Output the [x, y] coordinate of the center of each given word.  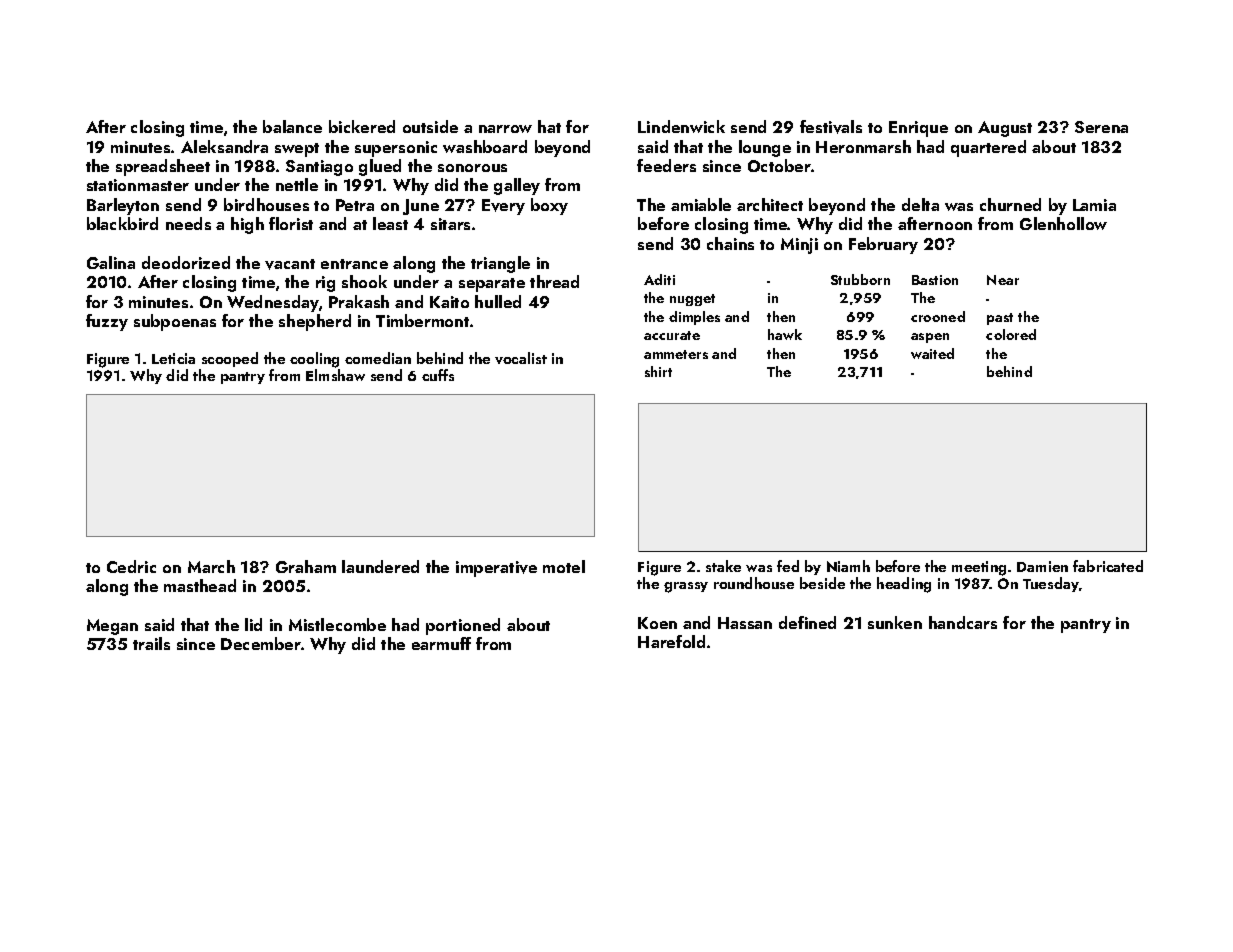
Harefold [671, 641]
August [1005, 129]
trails [151, 643]
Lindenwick [681, 126]
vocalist [521, 358]
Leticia [173, 358]
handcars [963, 622]
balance [292, 126]
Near [1003, 280]
